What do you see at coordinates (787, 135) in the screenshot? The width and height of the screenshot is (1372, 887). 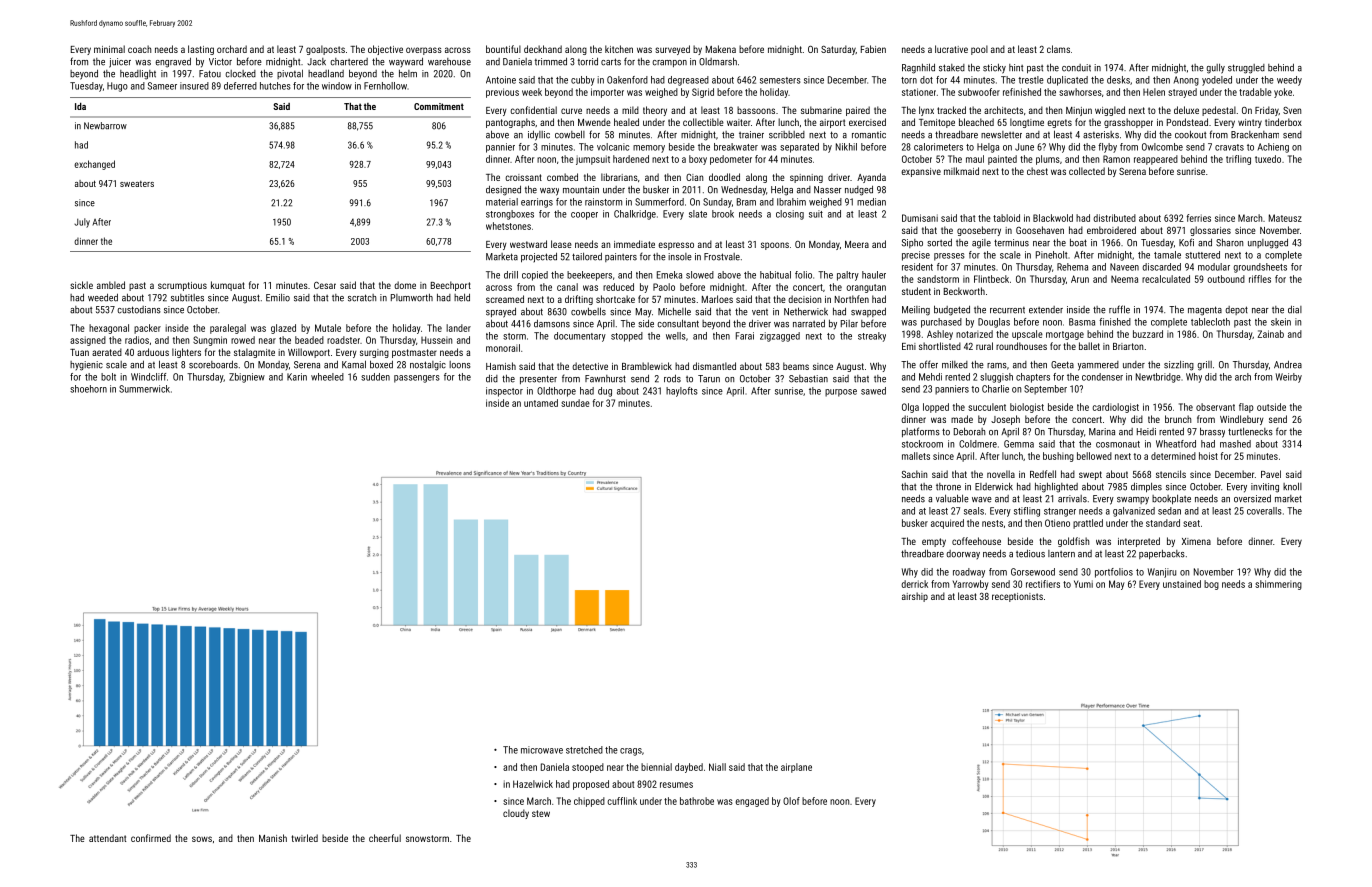 I see `scribbled` at bounding box center [787, 135].
